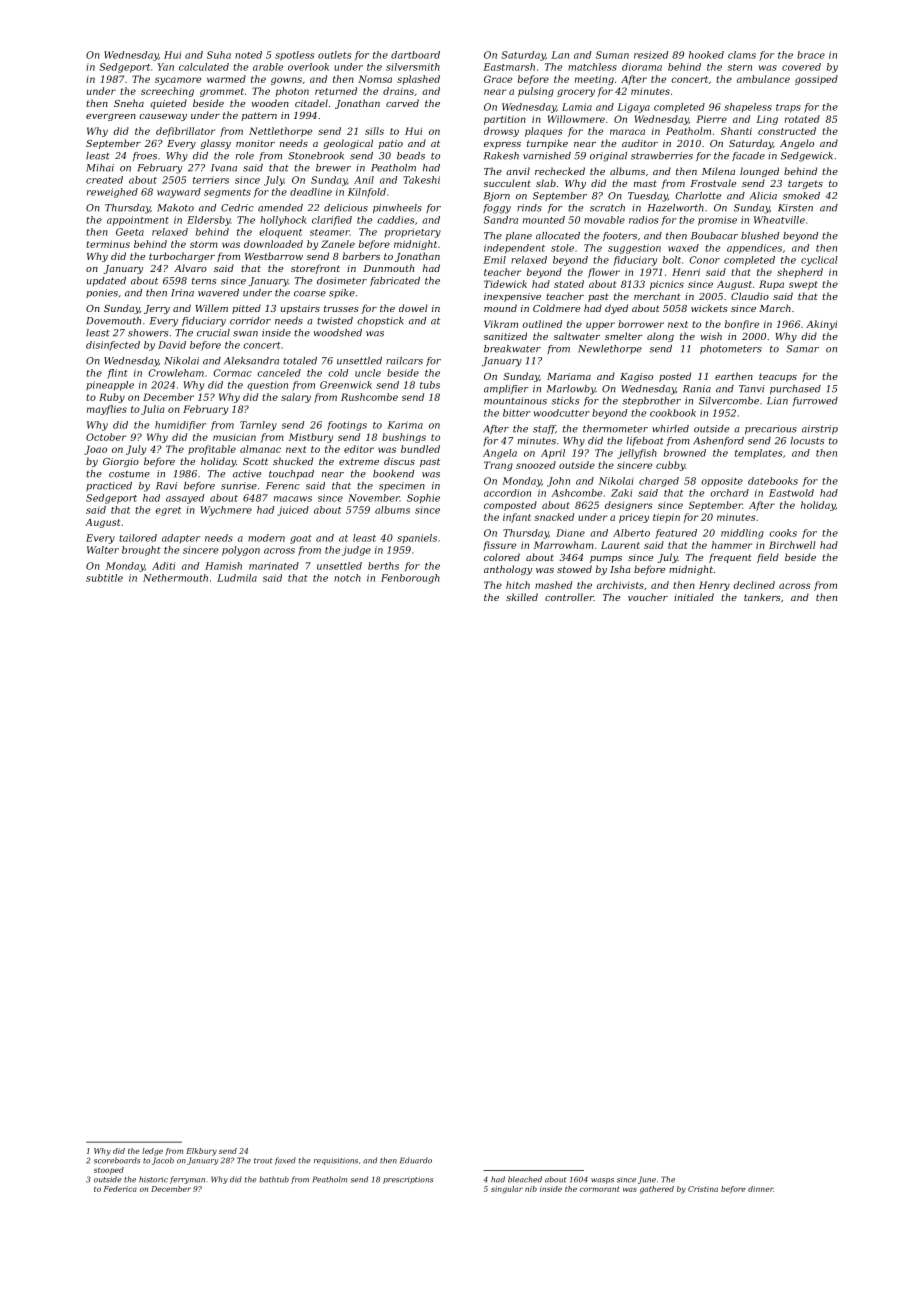  I want to click on skilled, so click(522, 597).
